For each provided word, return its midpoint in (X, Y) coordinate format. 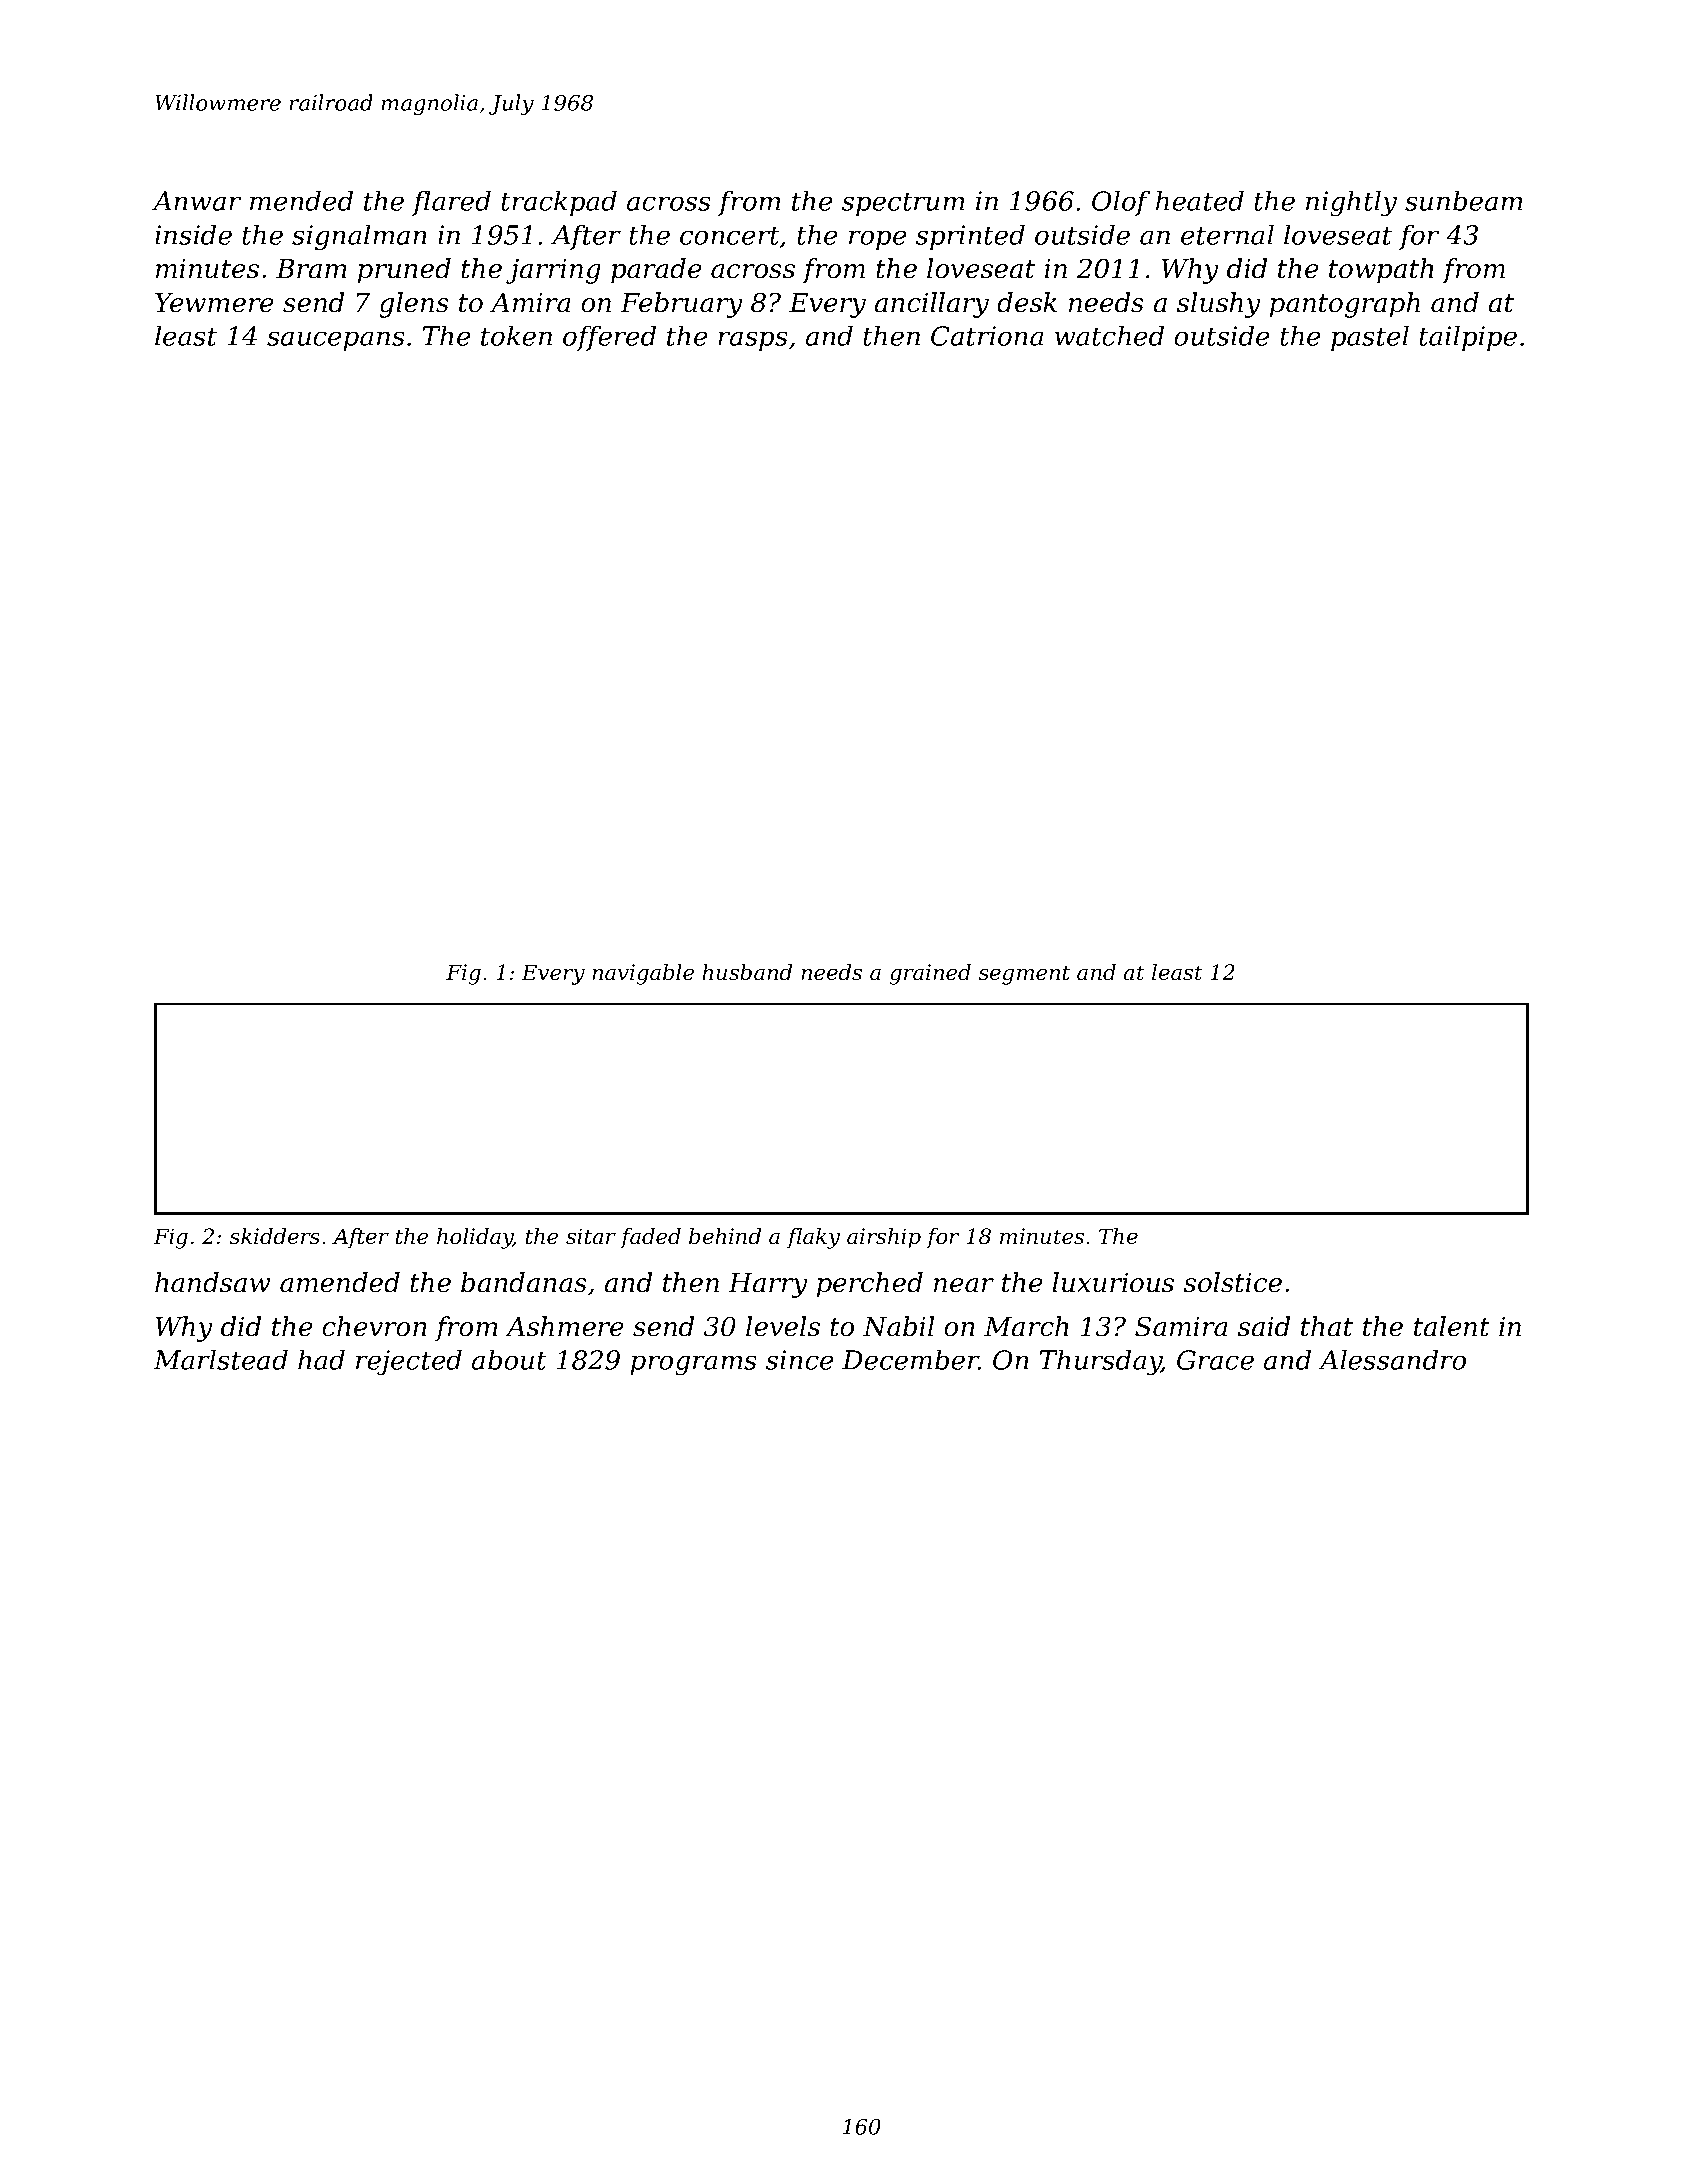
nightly (1351, 203)
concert (730, 235)
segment (1024, 975)
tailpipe (1468, 338)
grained (930, 974)
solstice (1233, 1282)
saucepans (336, 341)
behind (725, 1236)
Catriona (987, 336)
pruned (404, 271)
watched (1109, 335)
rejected (409, 1362)
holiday (475, 1238)
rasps (753, 341)
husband (747, 972)
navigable (643, 974)
